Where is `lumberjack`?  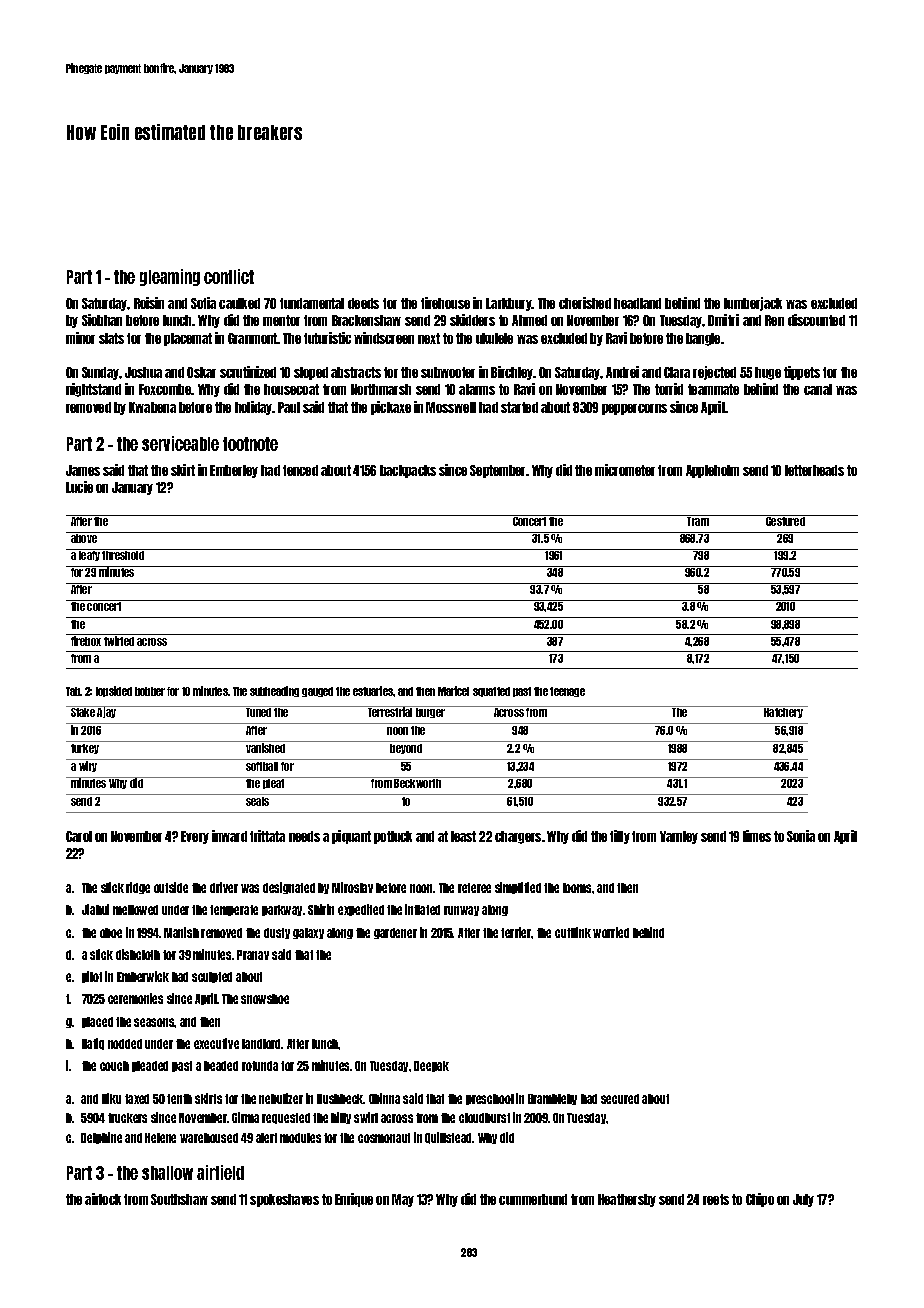
lumberjack is located at coordinates (753, 304).
